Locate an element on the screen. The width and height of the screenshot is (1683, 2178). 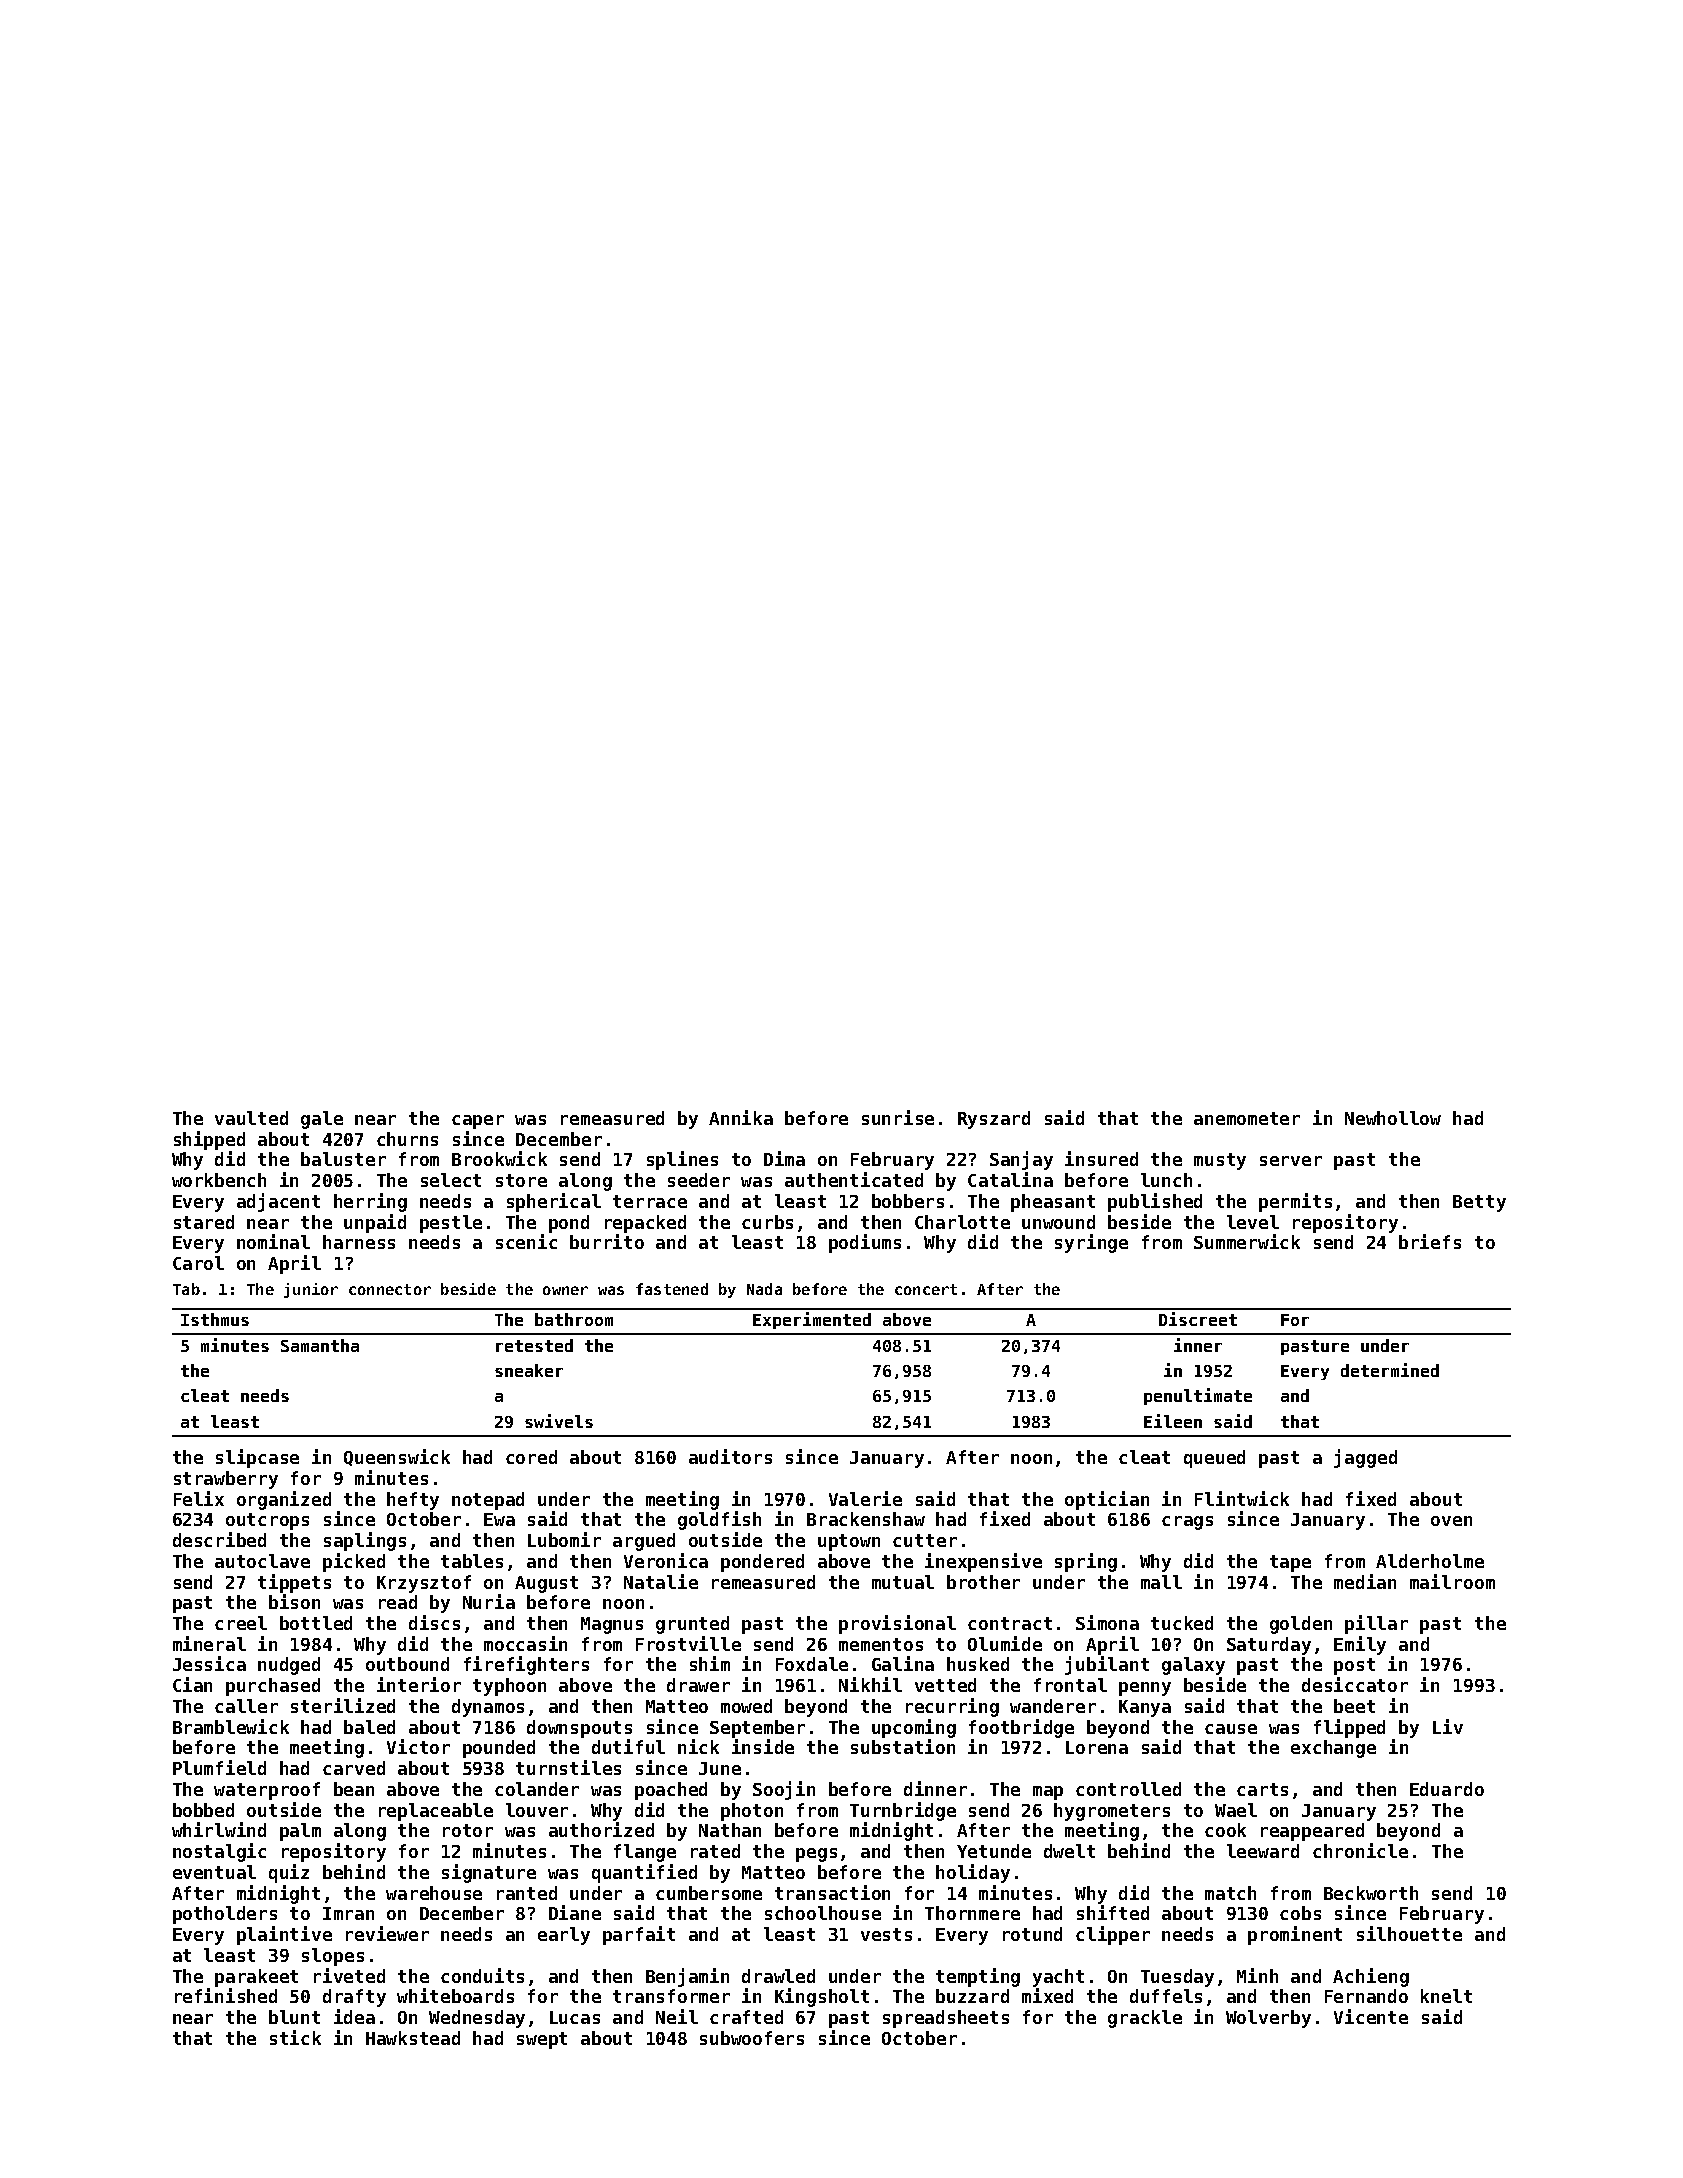
Alderholme is located at coordinates (1430, 1561).
